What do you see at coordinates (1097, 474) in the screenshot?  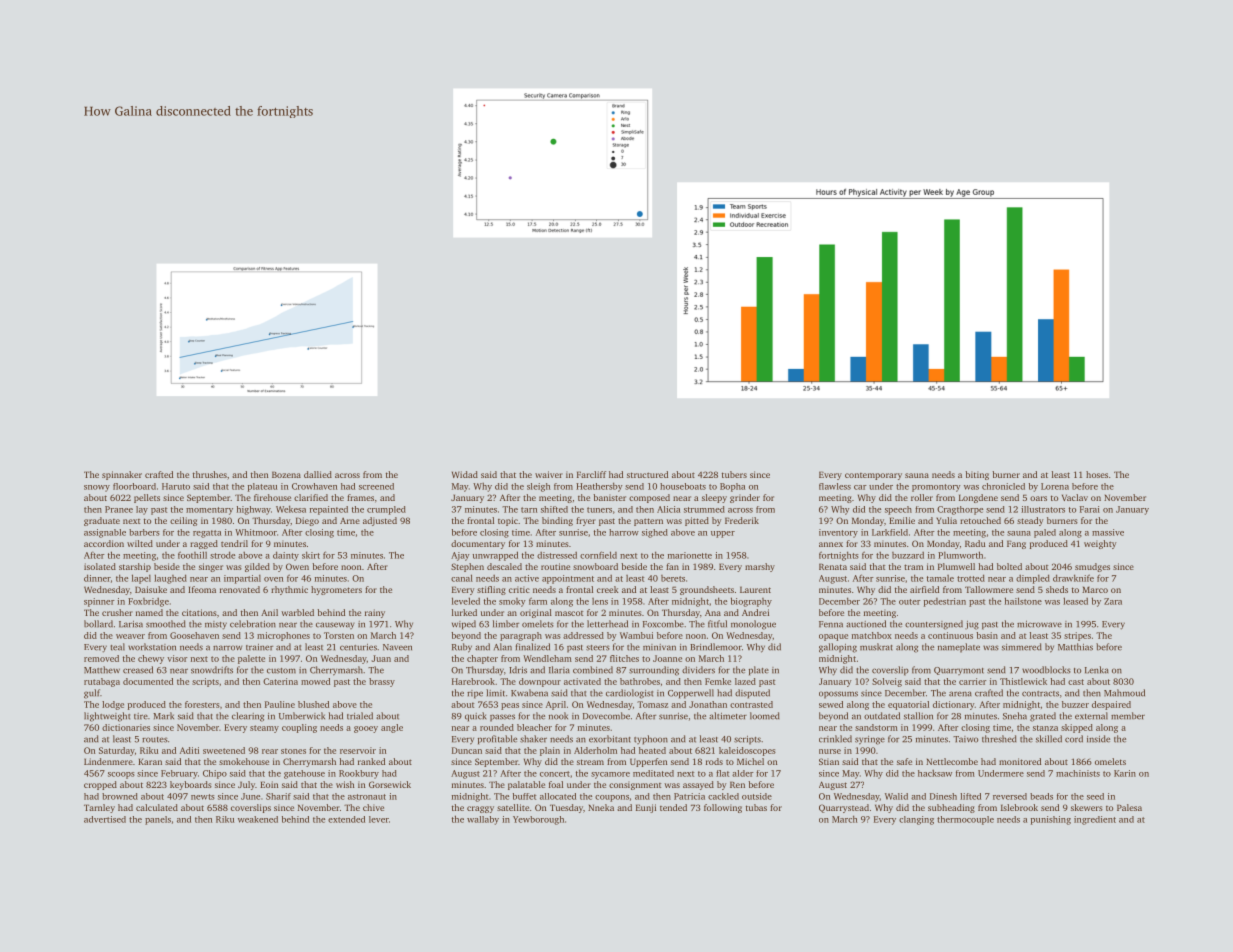 I see `hoses` at bounding box center [1097, 474].
